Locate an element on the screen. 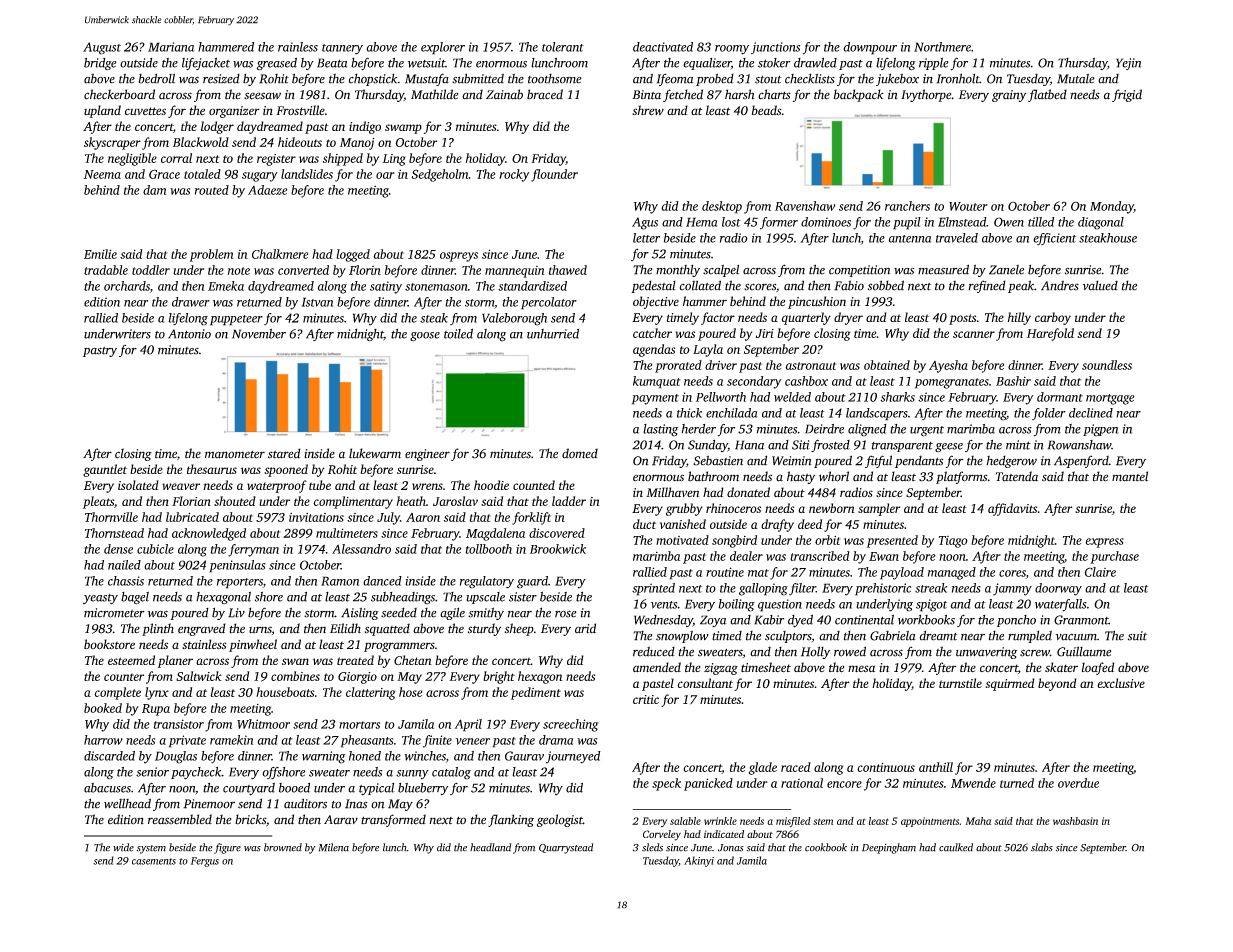  converted is located at coordinates (303, 270).
